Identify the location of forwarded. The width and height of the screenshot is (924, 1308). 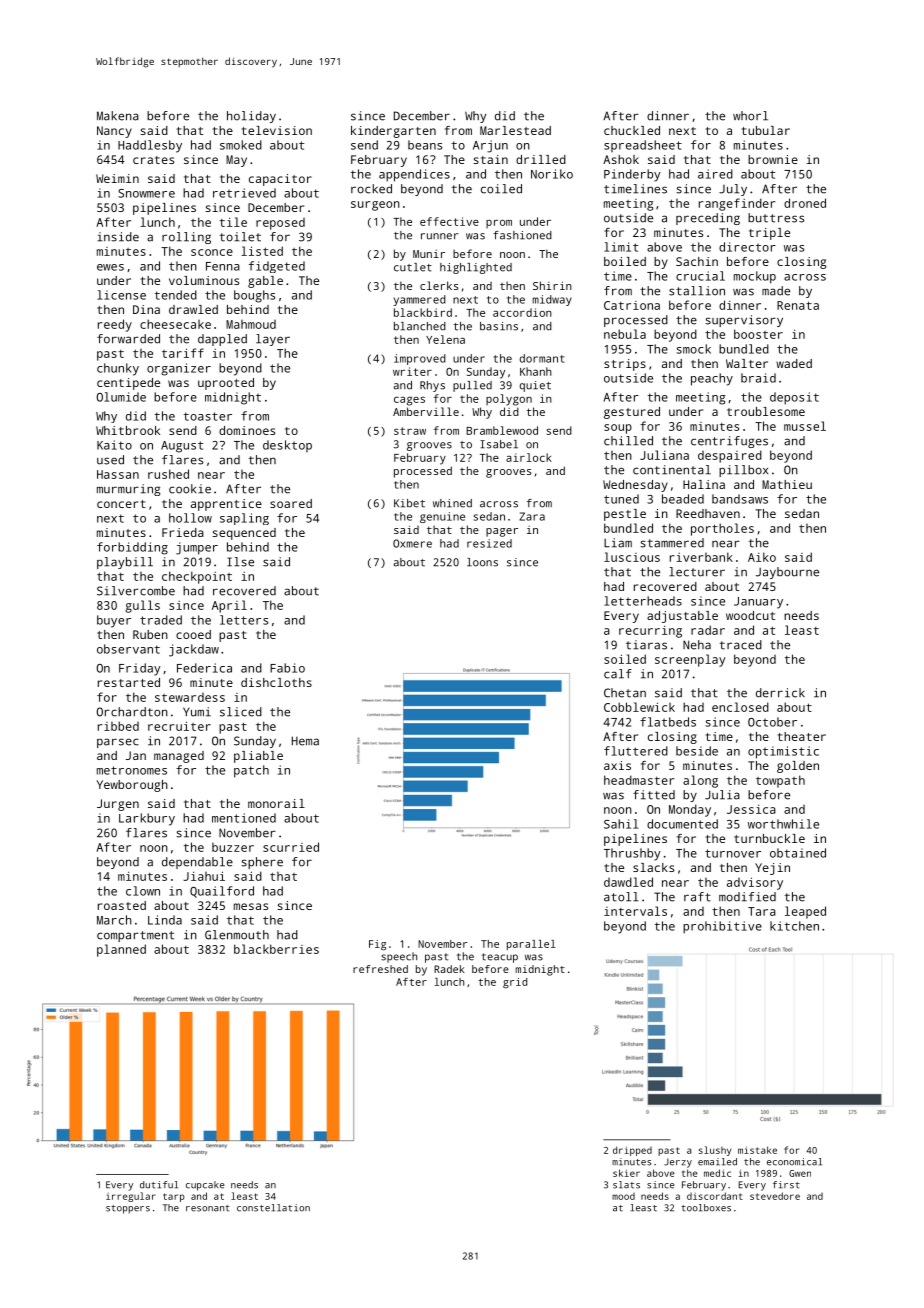
(128, 339).
